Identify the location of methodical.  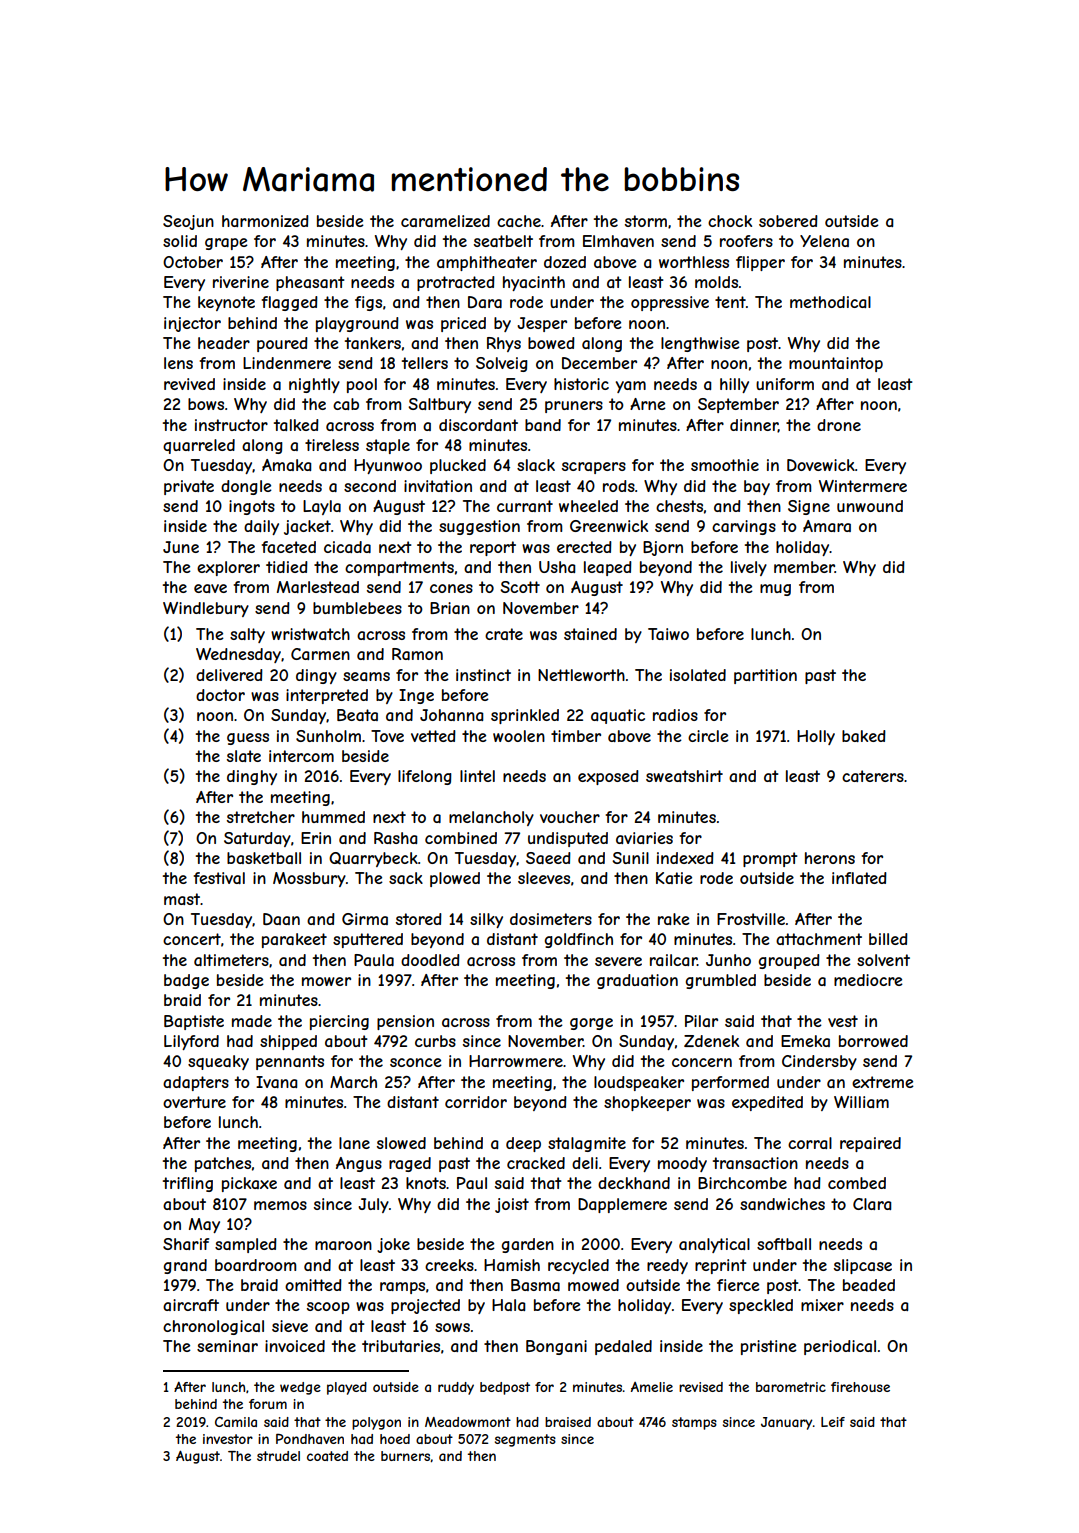
(830, 302).
